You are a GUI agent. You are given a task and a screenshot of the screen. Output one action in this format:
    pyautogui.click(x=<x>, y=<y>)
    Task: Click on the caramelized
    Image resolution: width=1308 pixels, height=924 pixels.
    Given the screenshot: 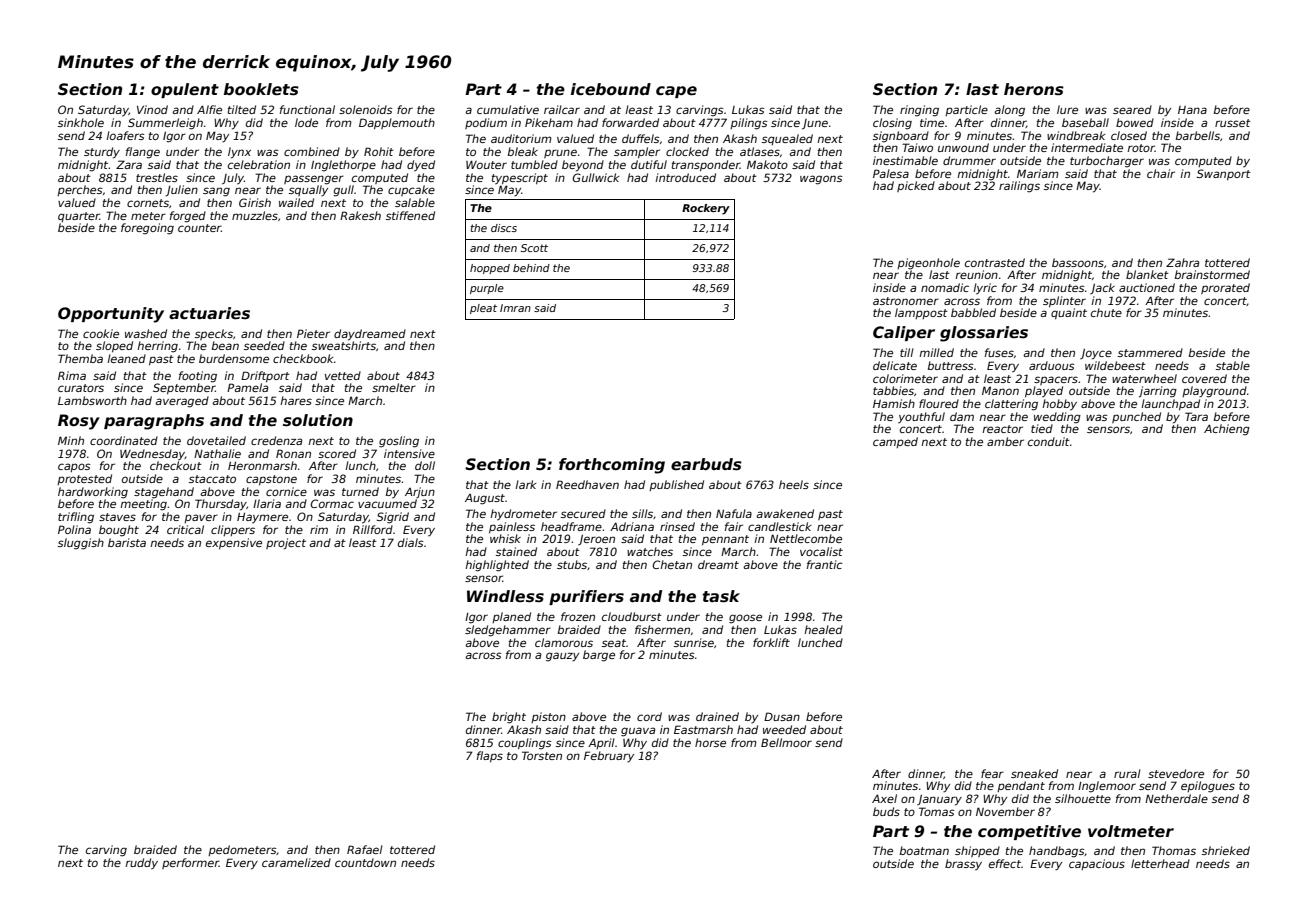 What is the action you would take?
    pyautogui.click(x=296, y=862)
